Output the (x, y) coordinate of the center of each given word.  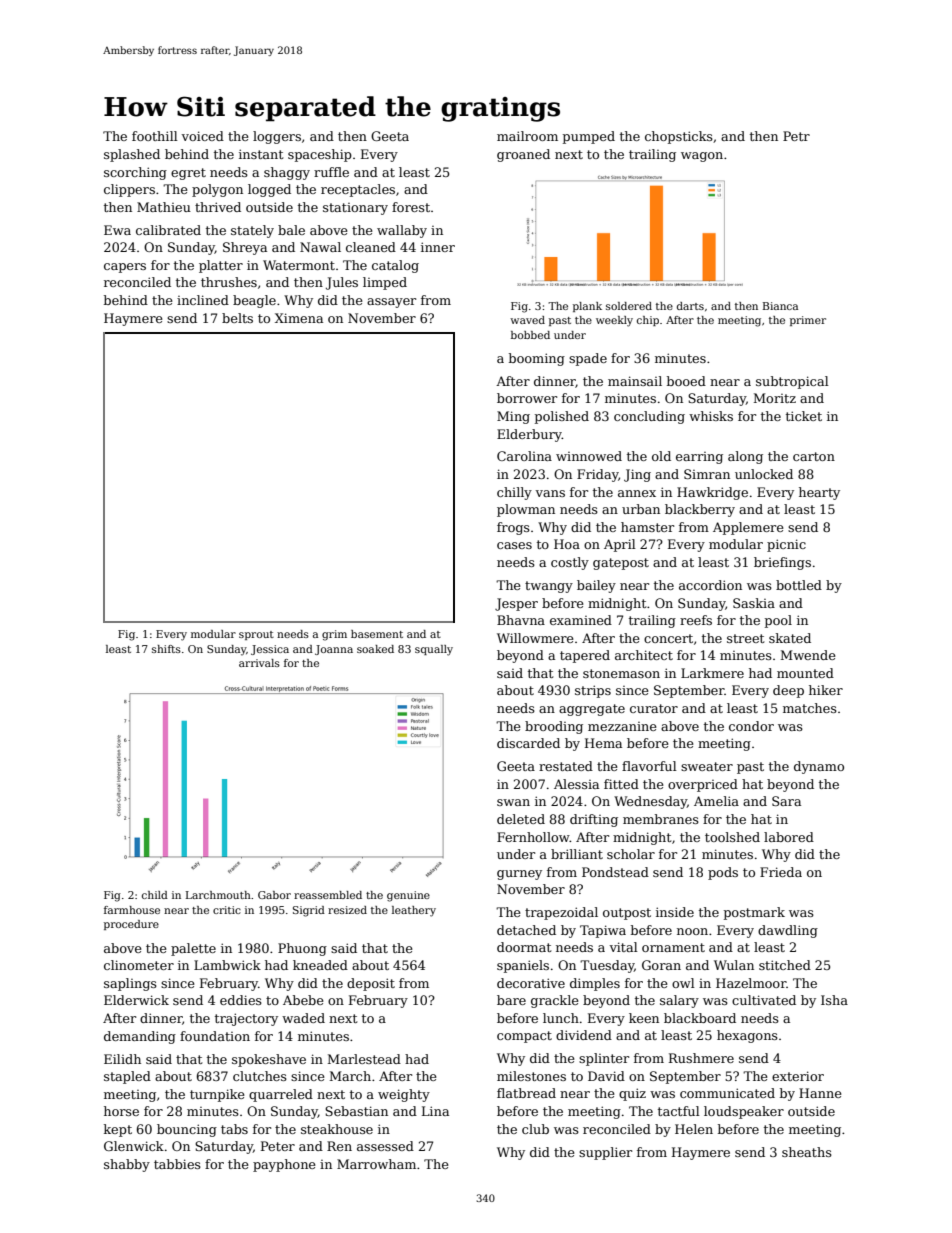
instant (261, 154)
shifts (166, 649)
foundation (215, 1036)
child (155, 895)
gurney (519, 875)
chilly (514, 493)
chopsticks (679, 137)
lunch (561, 1018)
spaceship (320, 155)
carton (814, 456)
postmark (754, 913)
